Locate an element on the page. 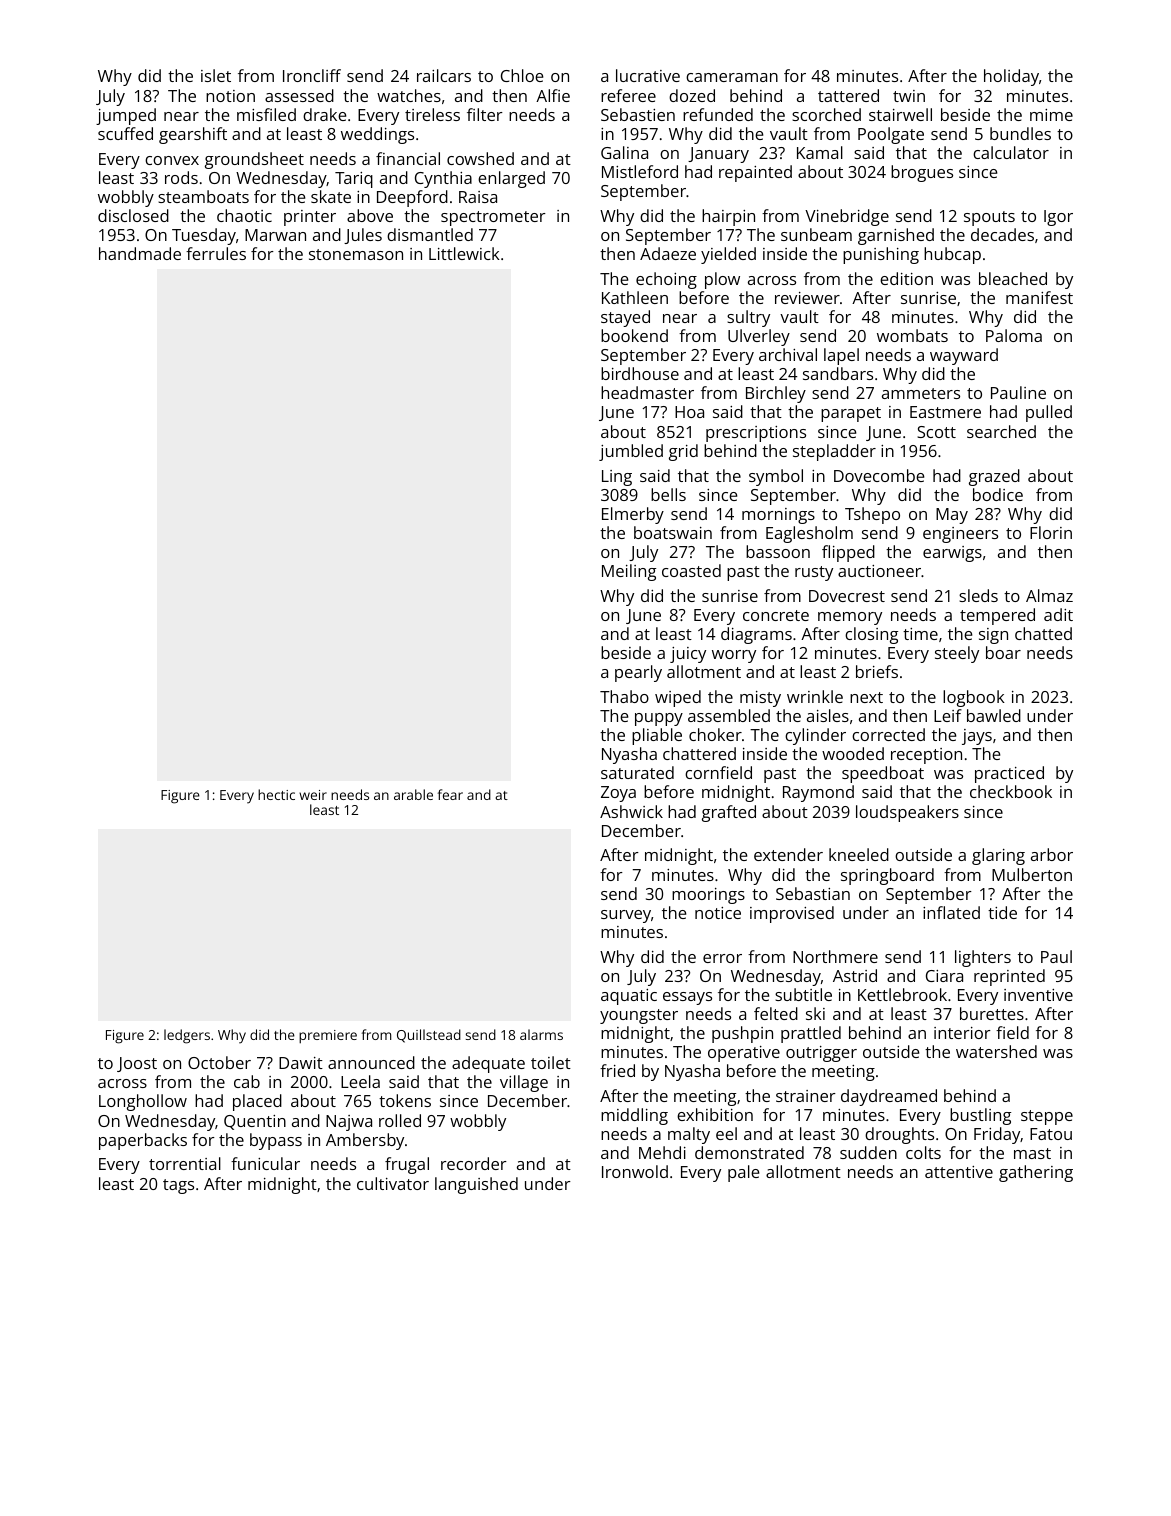 Image resolution: width=1171 pixels, height=1516 pixels. Quentin is located at coordinates (255, 1122).
